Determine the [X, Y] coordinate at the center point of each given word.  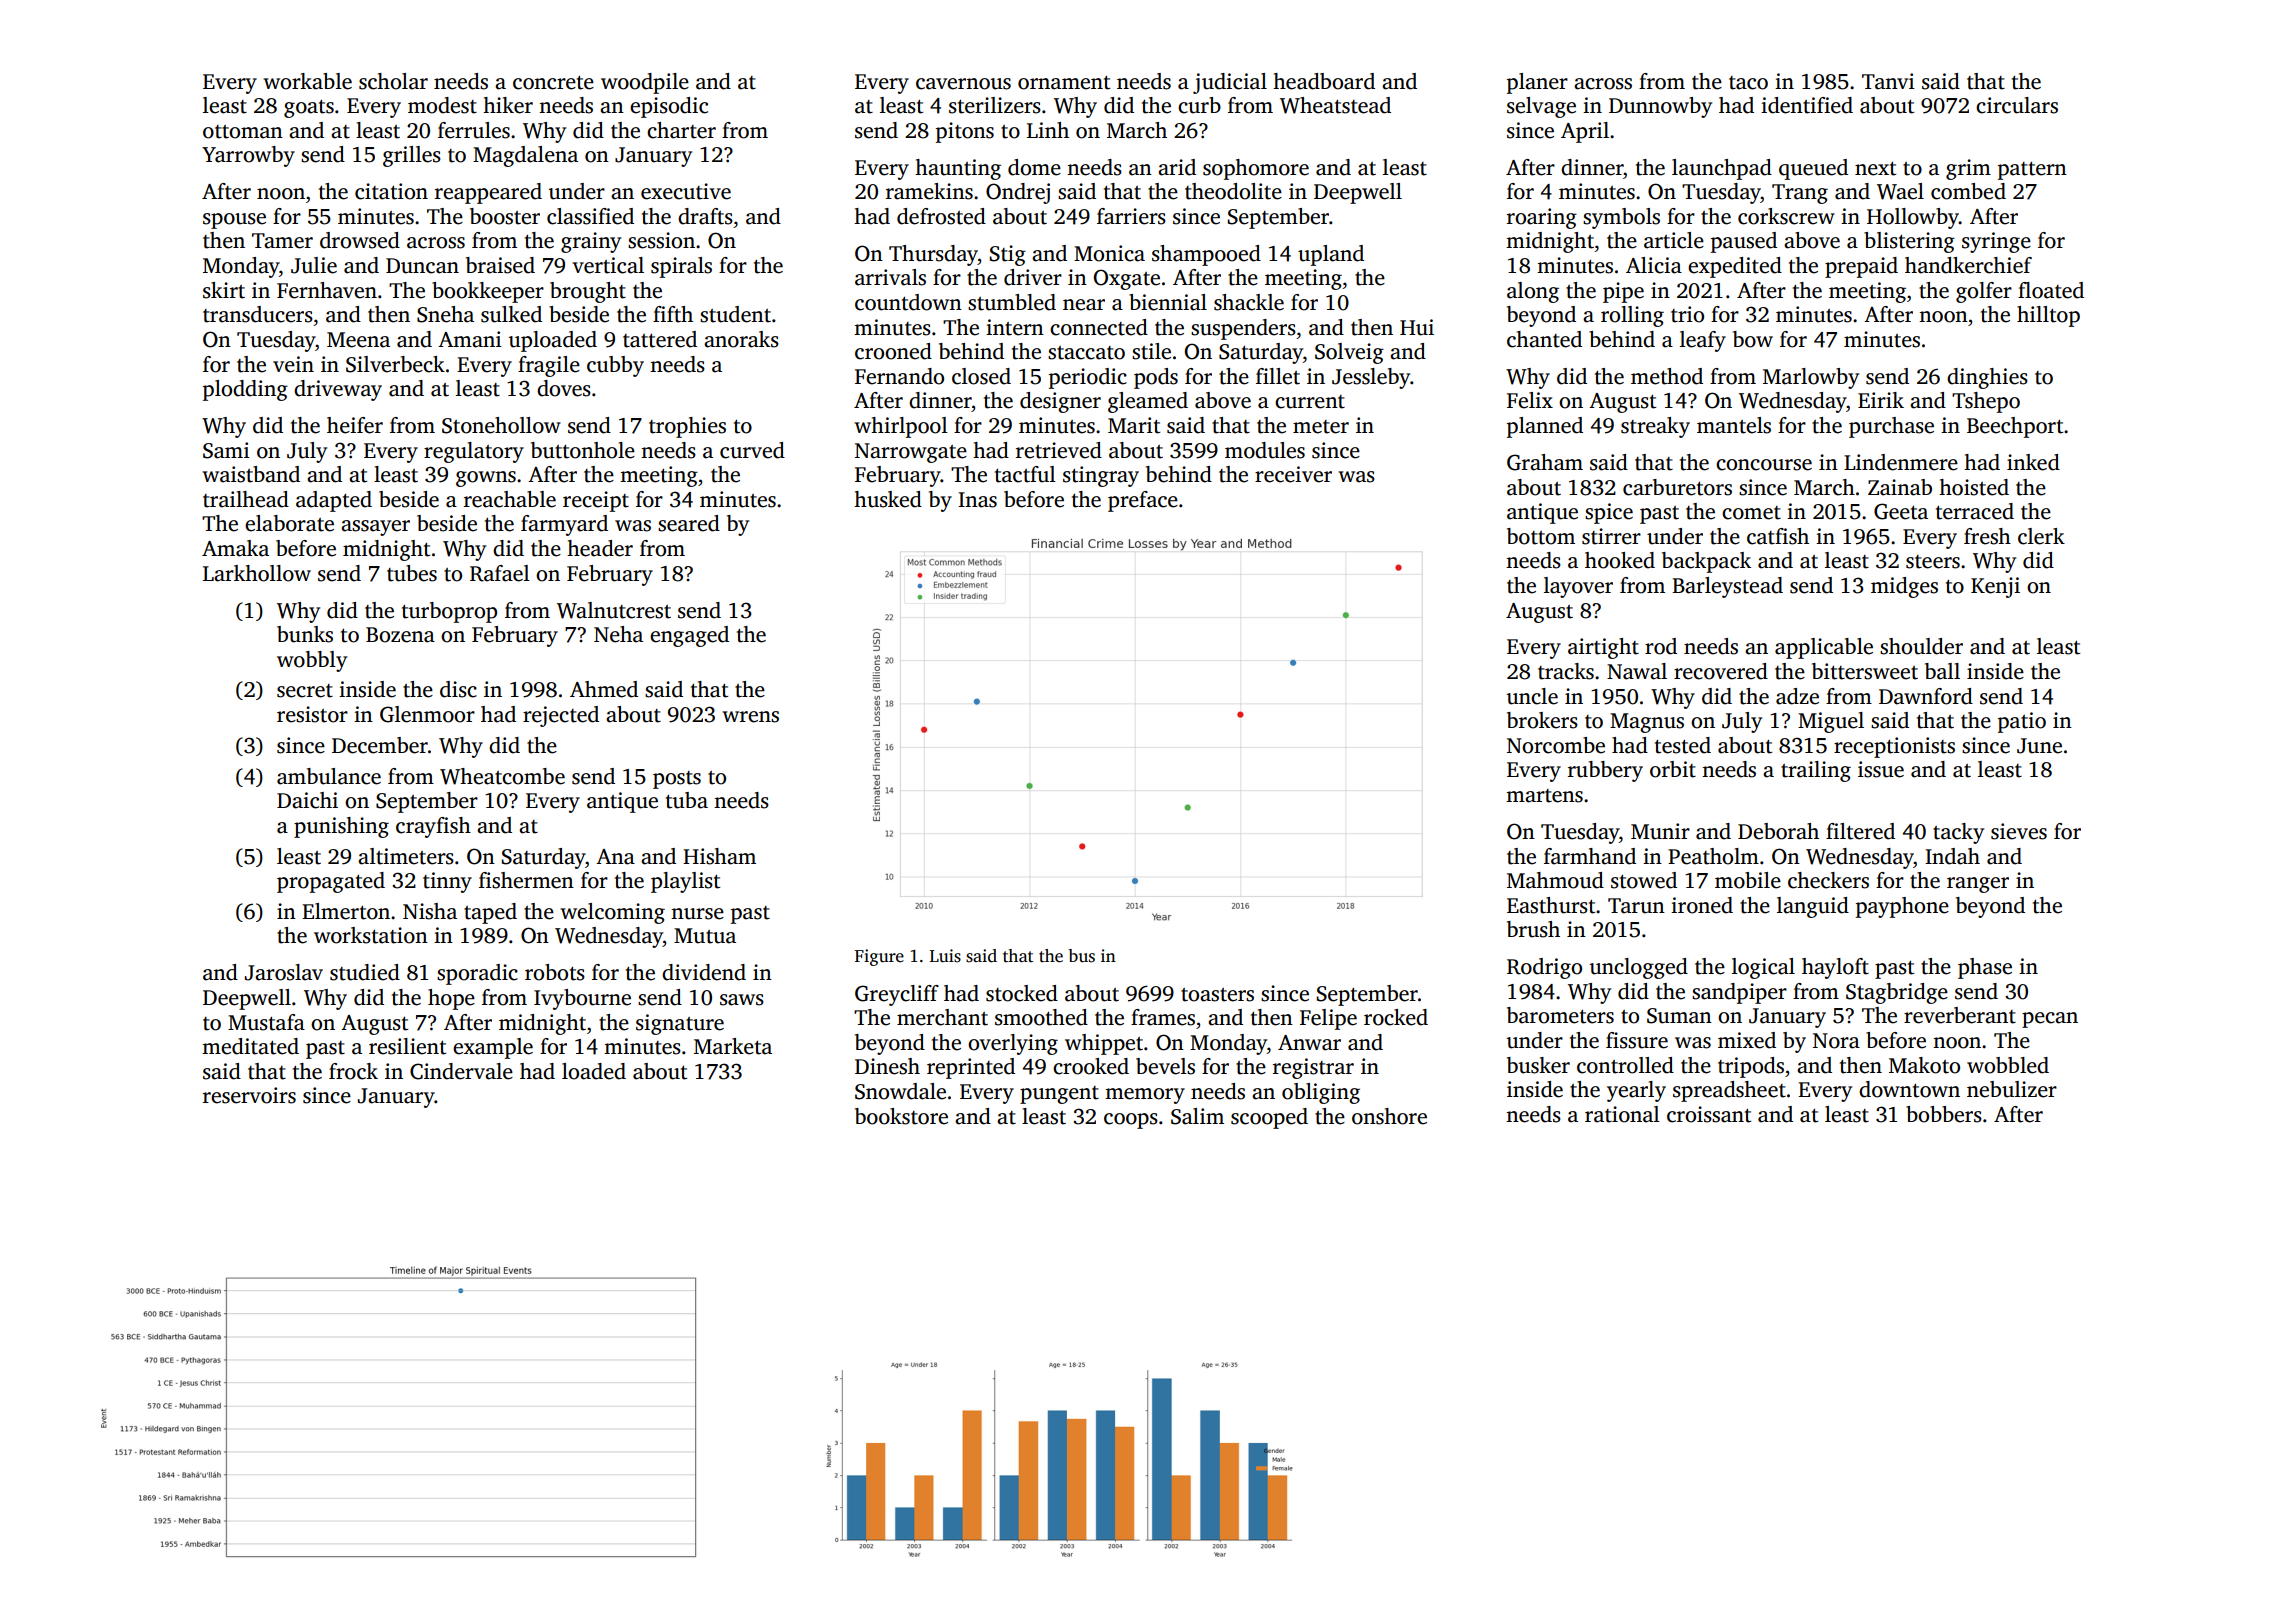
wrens [750, 717]
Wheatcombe [502, 776]
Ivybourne [582, 999]
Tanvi [1888, 81]
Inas [977, 500]
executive [686, 191]
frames [1163, 1017]
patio [2022, 722]
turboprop [449, 612]
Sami [226, 450]
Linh [1048, 130]
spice [1609, 513]
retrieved [1059, 450]
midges [1904, 587]
